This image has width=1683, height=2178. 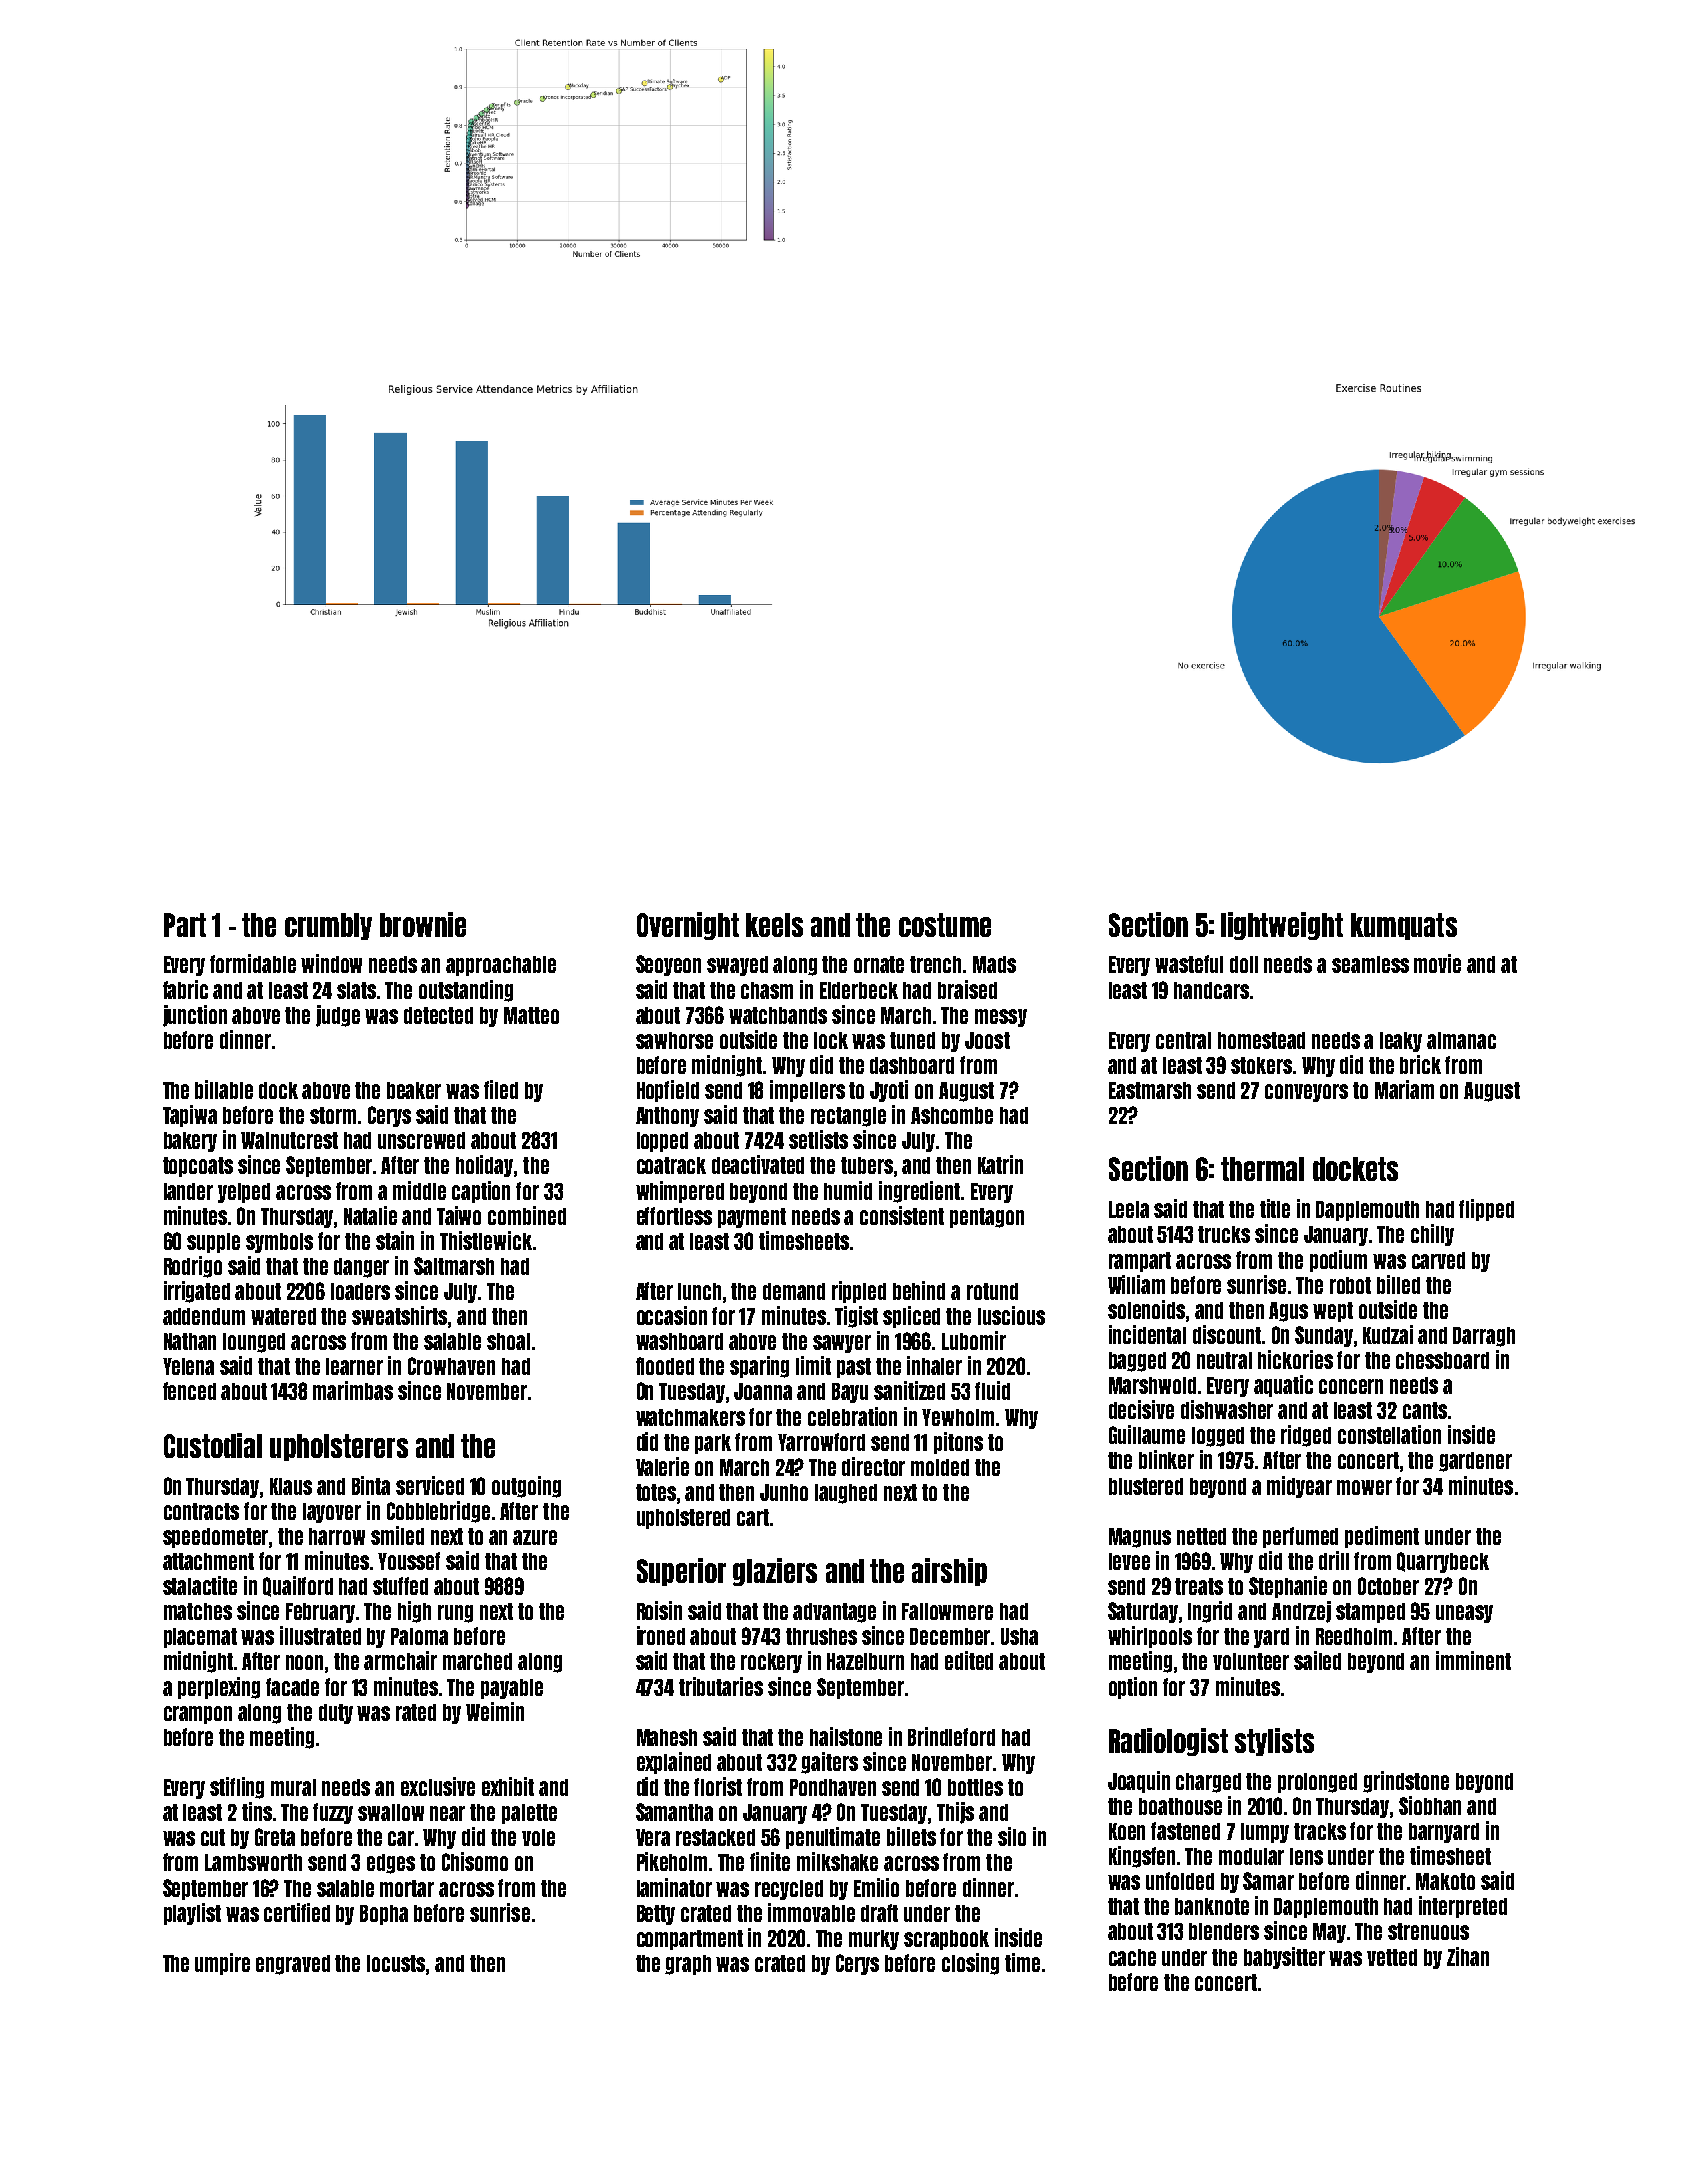 I want to click on sawhorse, so click(x=674, y=1040).
